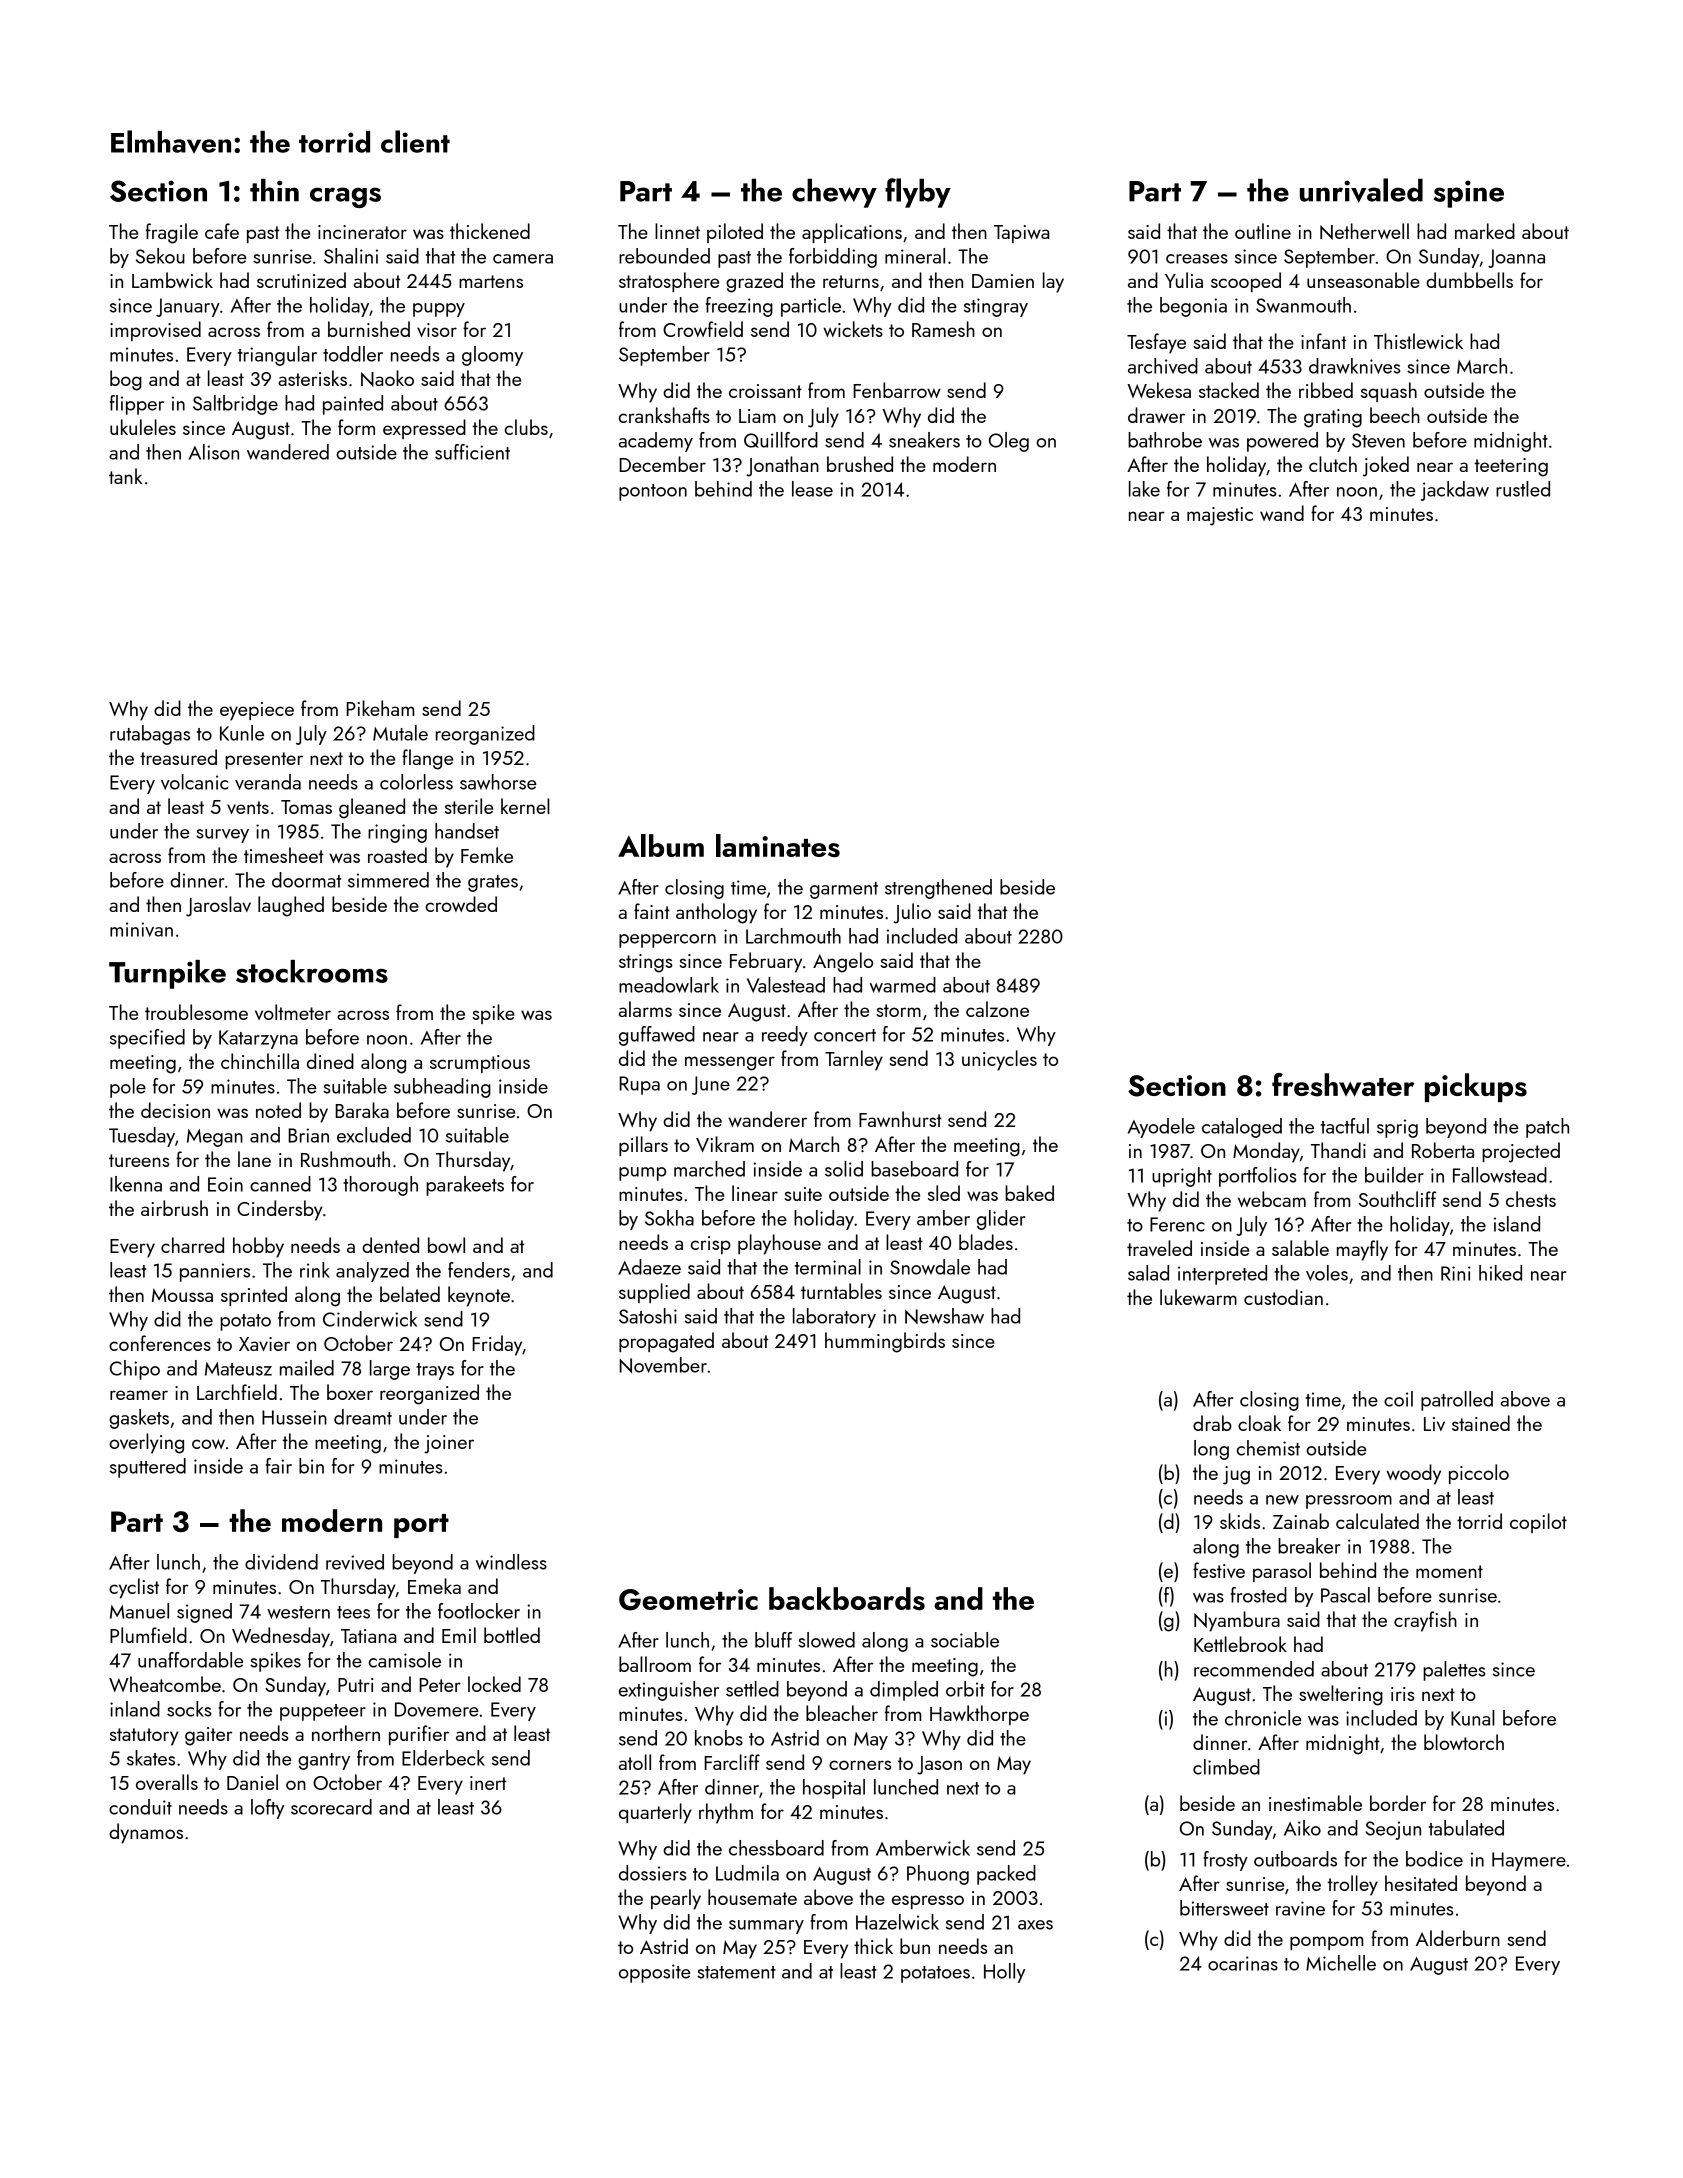 The width and height of the screenshot is (1683, 2178). Describe the element at coordinates (853, 329) in the screenshot. I see `wickets` at that location.
